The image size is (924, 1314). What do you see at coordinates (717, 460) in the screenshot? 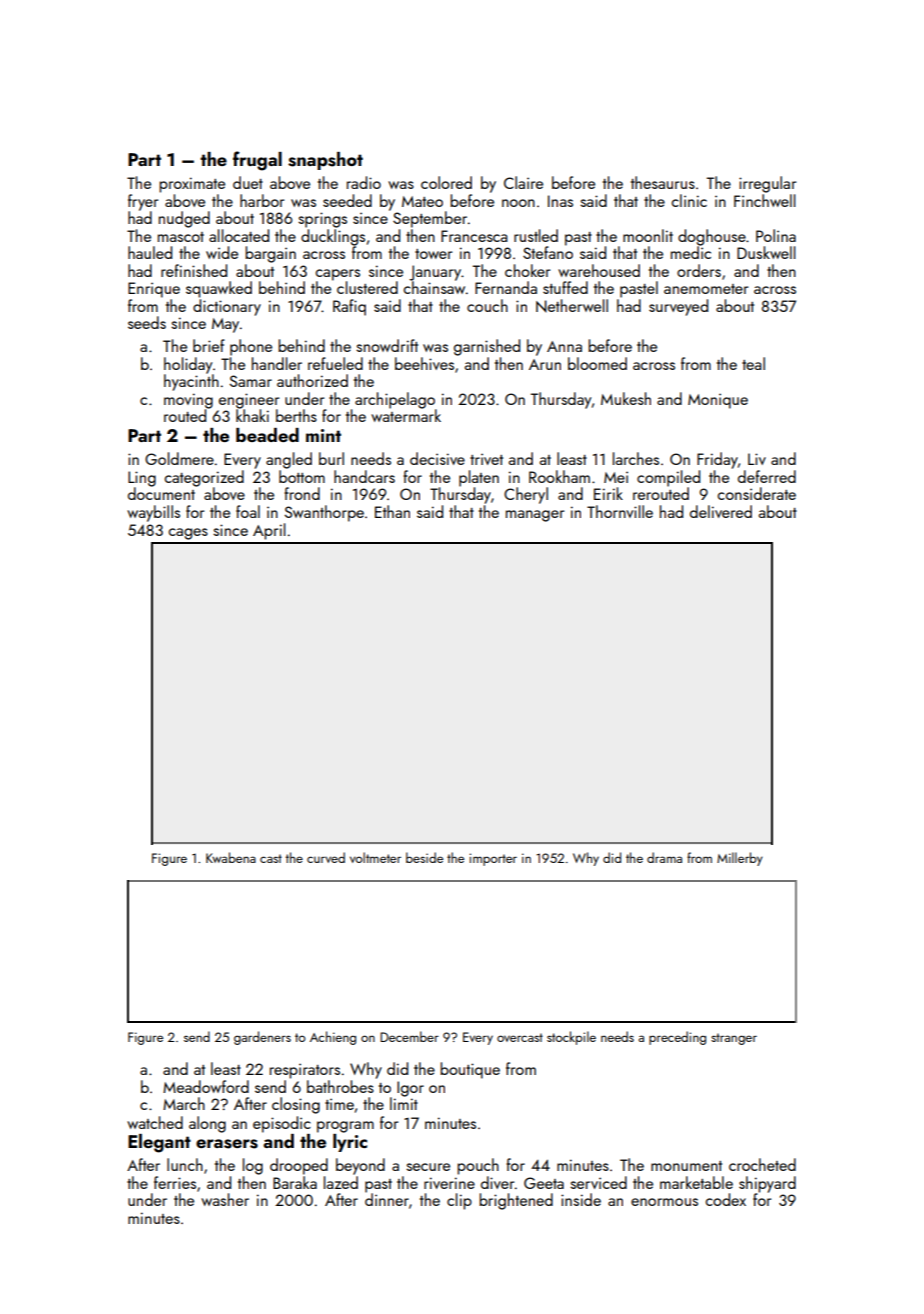
I see `Friday` at bounding box center [717, 460].
